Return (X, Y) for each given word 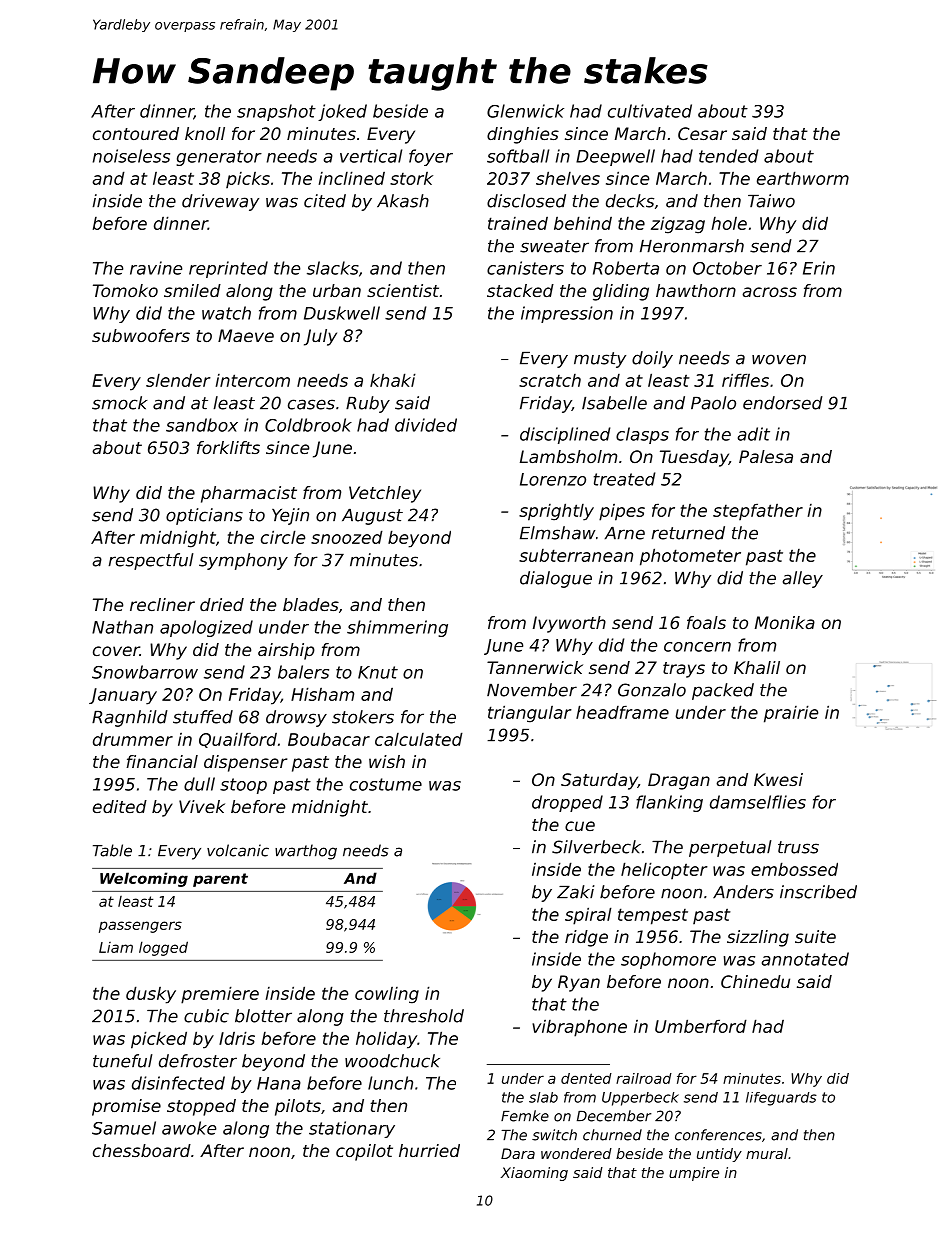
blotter (263, 1016)
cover (116, 651)
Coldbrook (308, 425)
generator (219, 158)
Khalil (757, 667)
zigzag (678, 225)
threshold (424, 1016)
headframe (622, 712)
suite (815, 936)
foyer (431, 157)
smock (120, 403)
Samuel (124, 1128)
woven (779, 359)
